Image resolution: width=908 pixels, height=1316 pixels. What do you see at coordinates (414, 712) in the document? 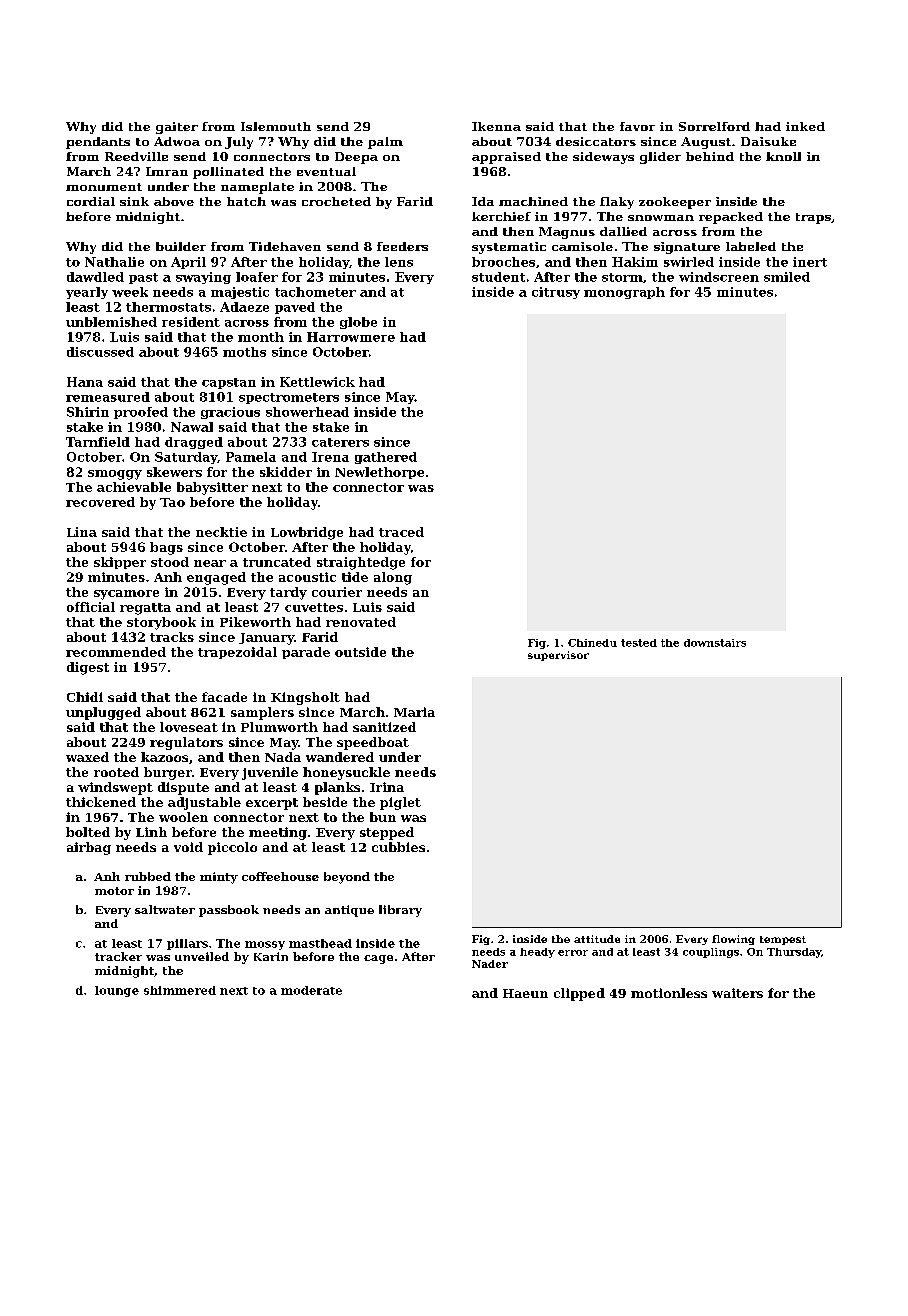
I see `Maria` at bounding box center [414, 712].
